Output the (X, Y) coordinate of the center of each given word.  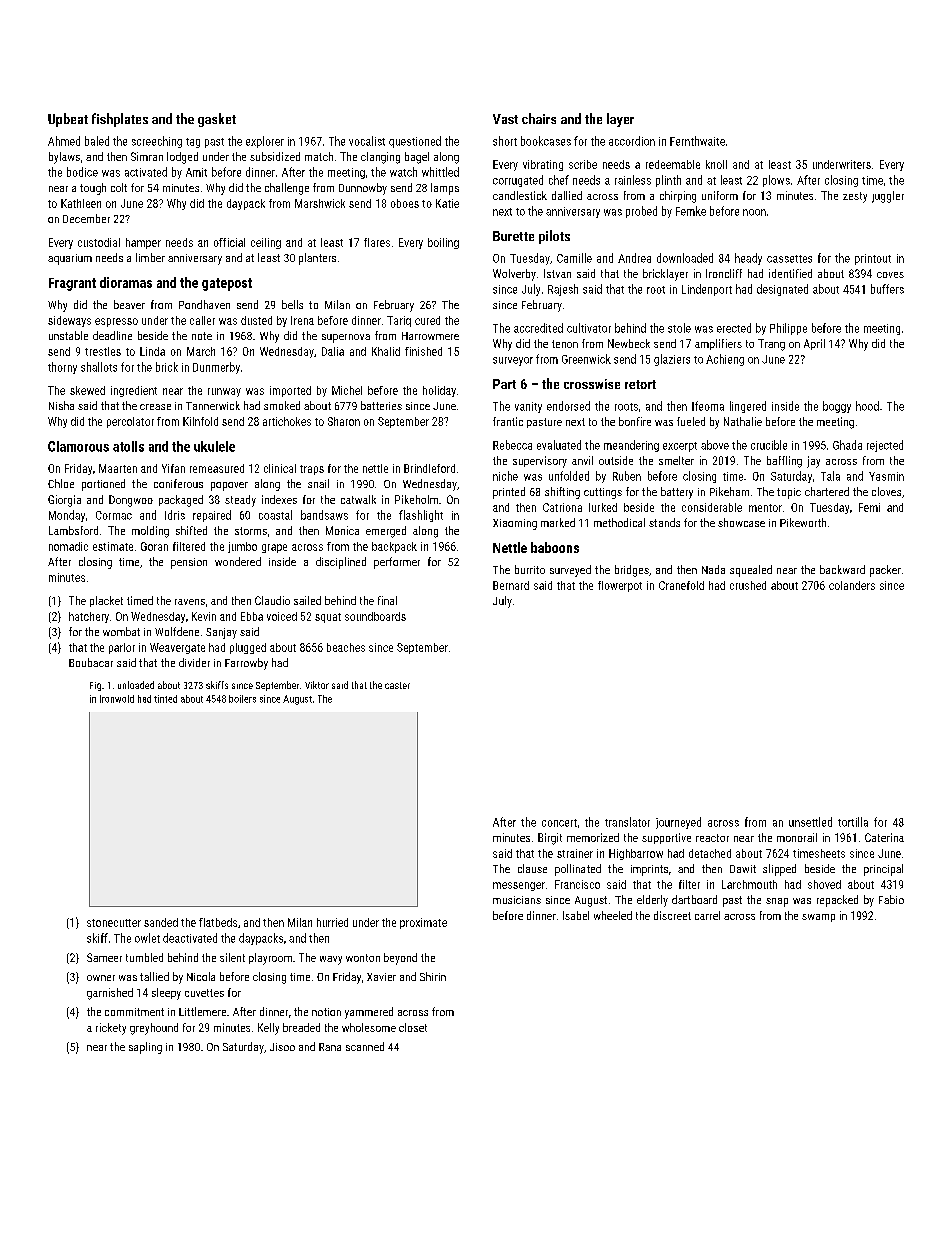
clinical (280, 468)
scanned (365, 1046)
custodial (99, 242)
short (505, 141)
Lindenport (707, 290)
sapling (145, 1048)
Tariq (399, 321)
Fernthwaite (697, 141)
